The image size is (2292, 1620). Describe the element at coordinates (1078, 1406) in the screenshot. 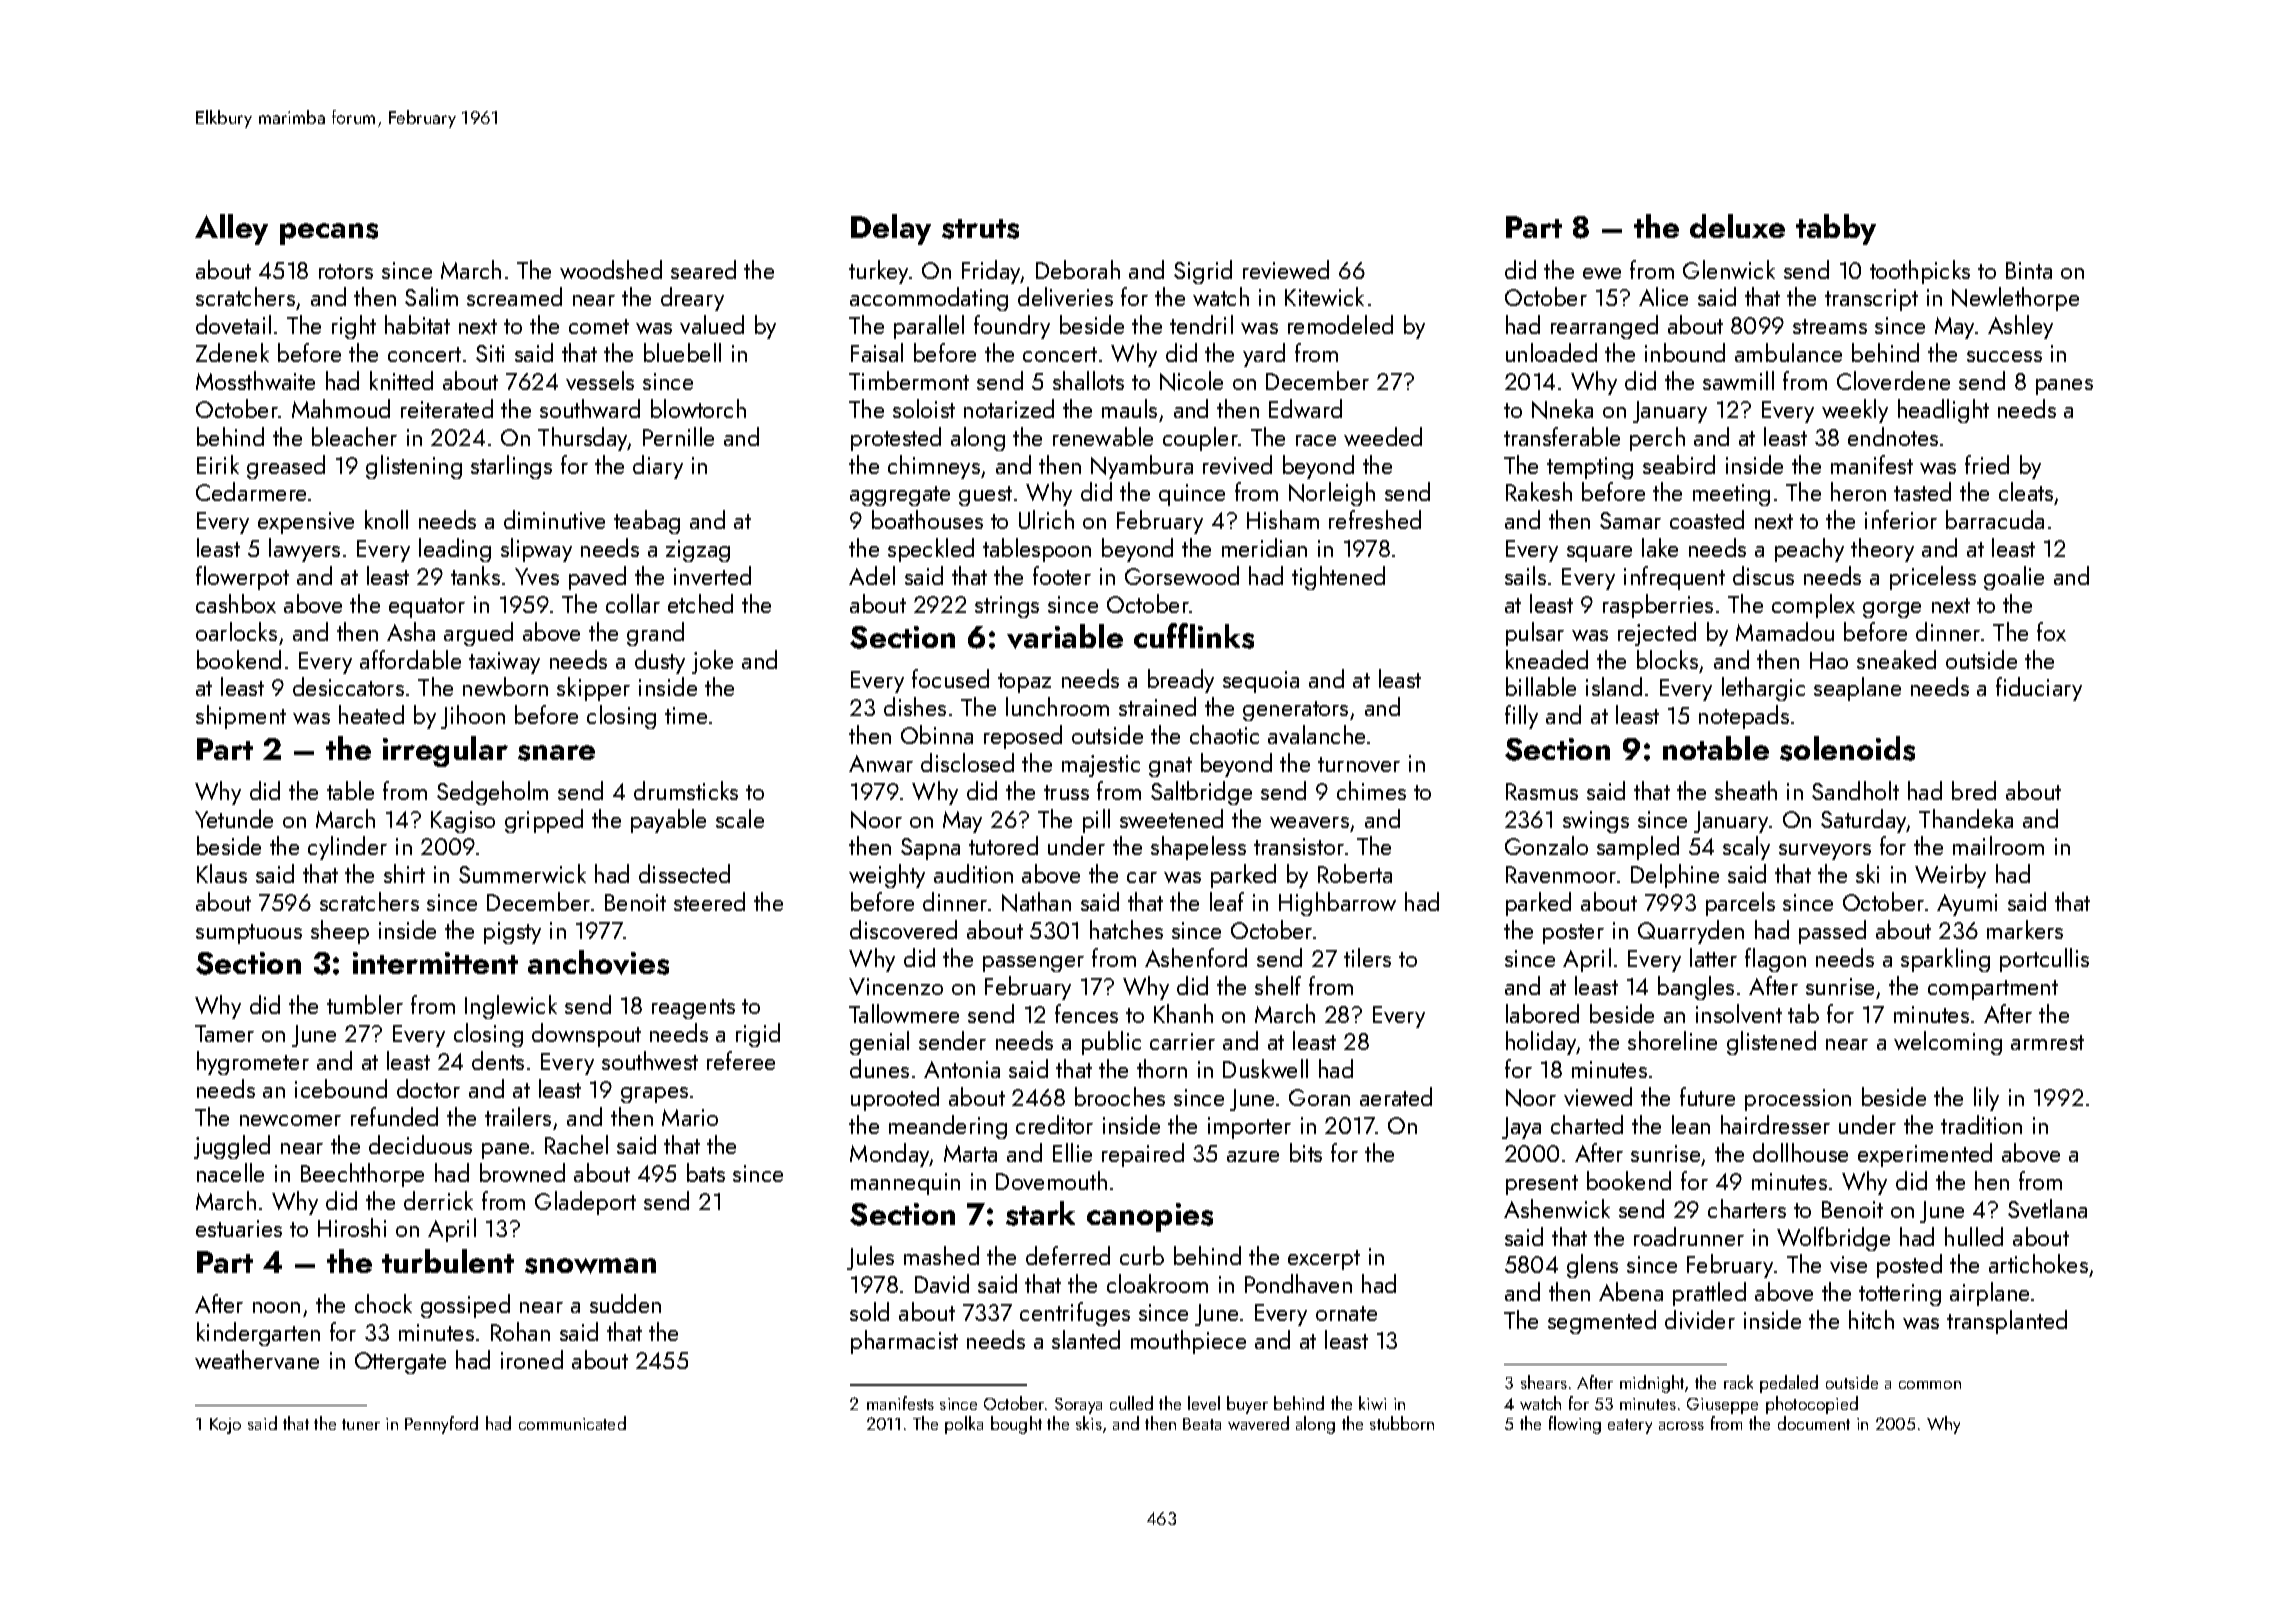

I see `Soraya` at that location.
